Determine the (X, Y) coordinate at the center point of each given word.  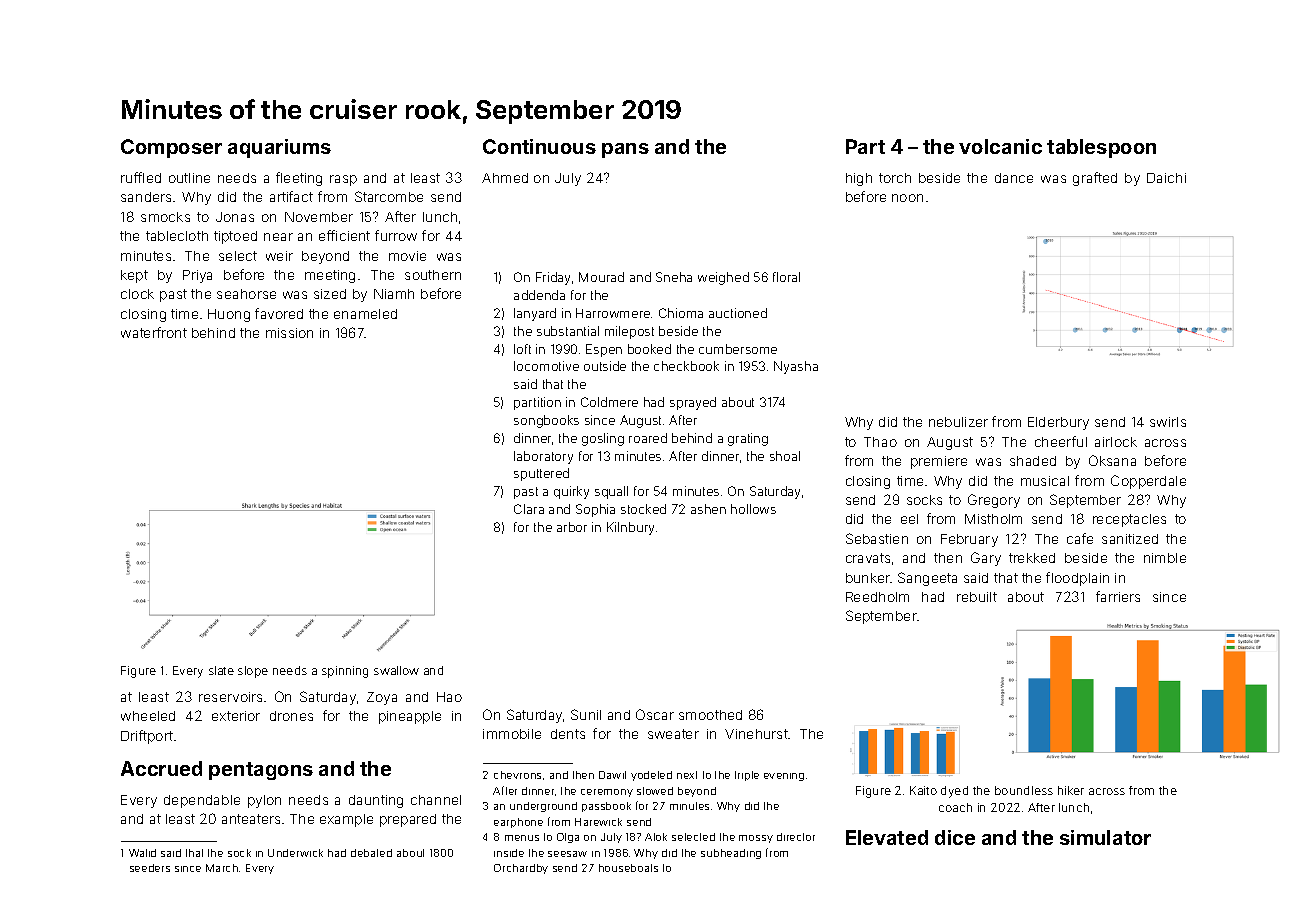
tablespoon (1101, 148)
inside (509, 853)
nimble (1165, 558)
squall (611, 492)
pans (625, 150)
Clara (529, 509)
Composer (171, 148)
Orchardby (521, 869)
